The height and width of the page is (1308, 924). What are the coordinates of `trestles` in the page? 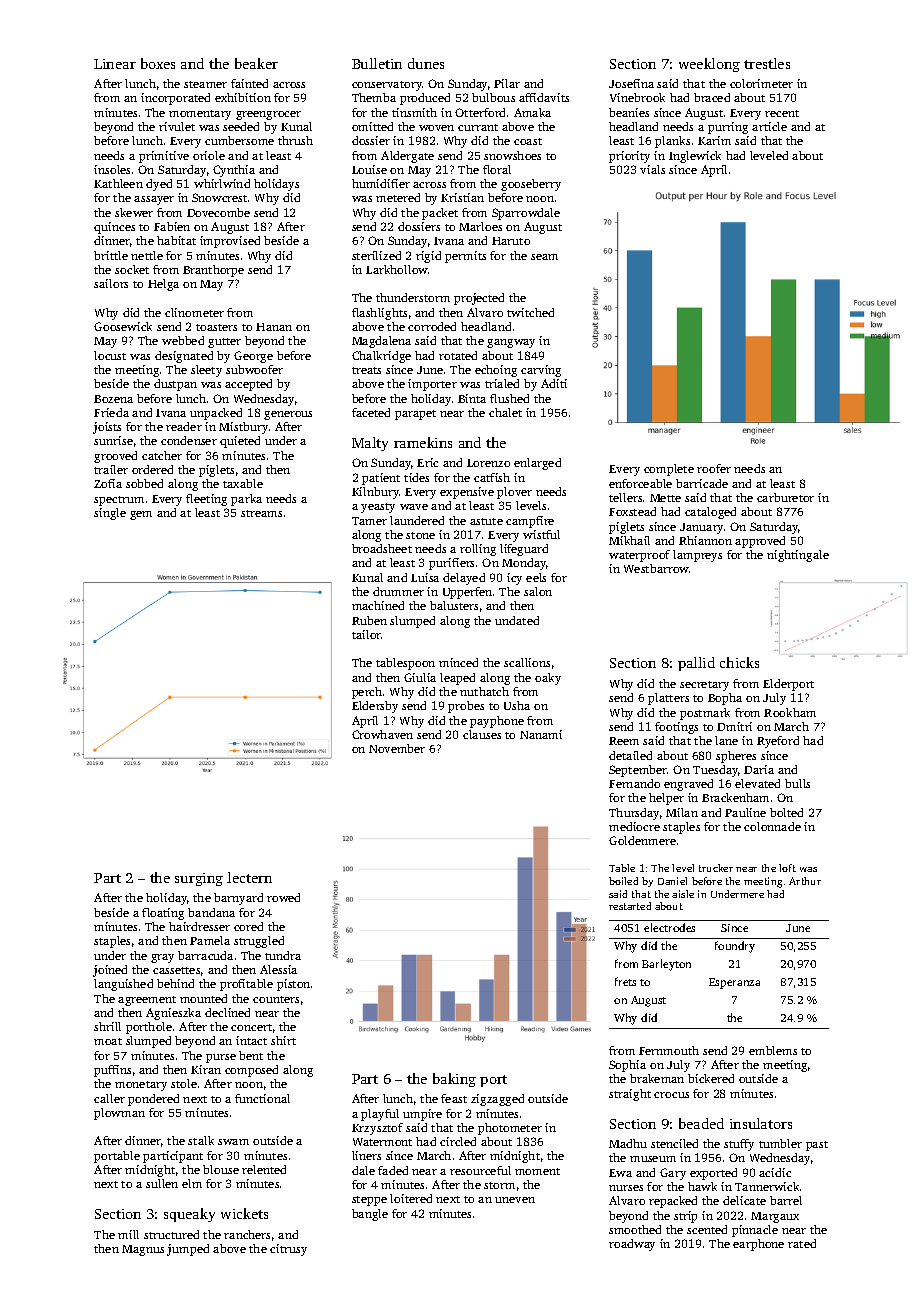 It's located at (767, 63).
